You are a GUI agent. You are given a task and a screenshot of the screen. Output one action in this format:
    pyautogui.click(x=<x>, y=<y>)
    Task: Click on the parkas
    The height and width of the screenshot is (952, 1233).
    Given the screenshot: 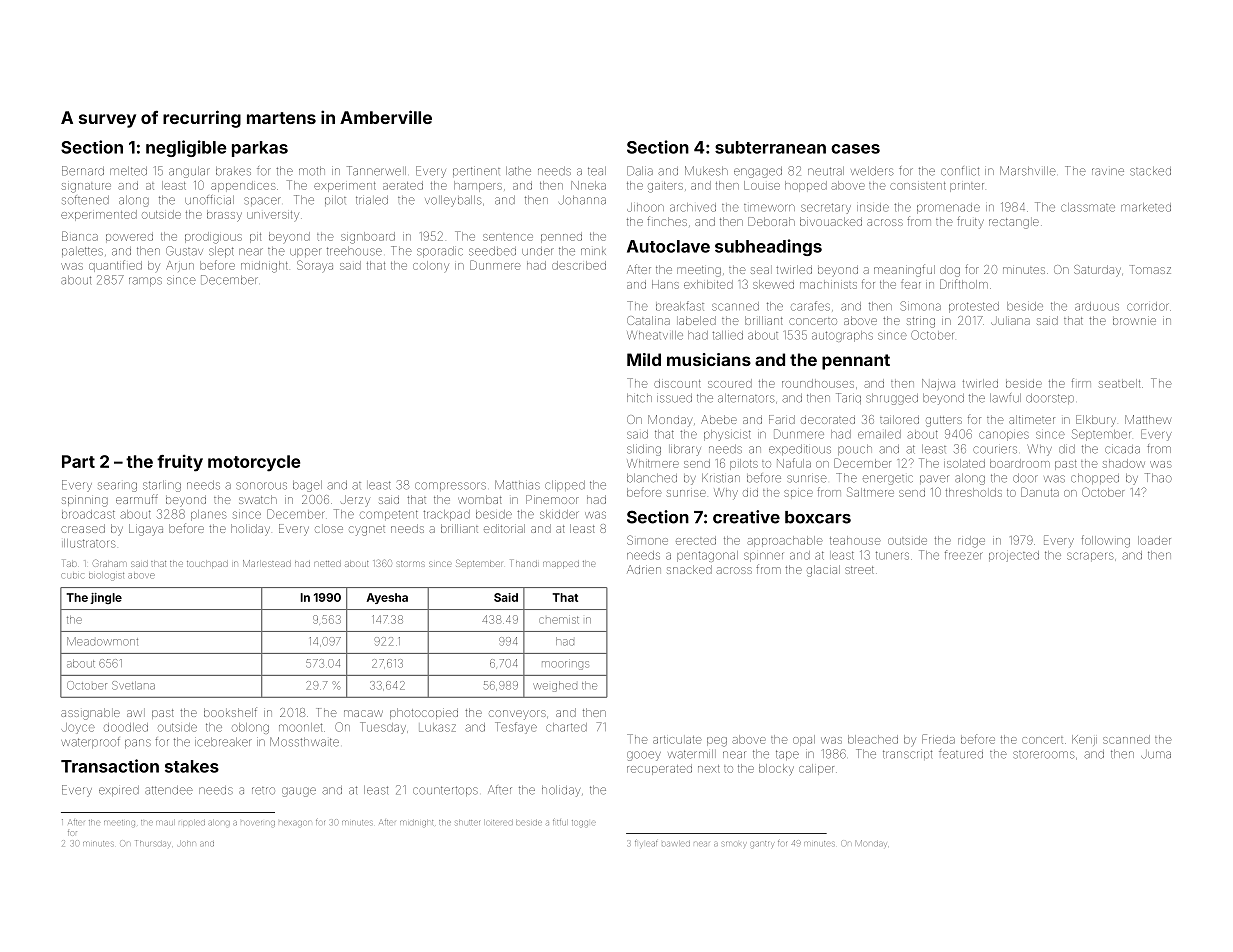 What is the action you would take?
    pyautogui.click(x=260, y=149)
